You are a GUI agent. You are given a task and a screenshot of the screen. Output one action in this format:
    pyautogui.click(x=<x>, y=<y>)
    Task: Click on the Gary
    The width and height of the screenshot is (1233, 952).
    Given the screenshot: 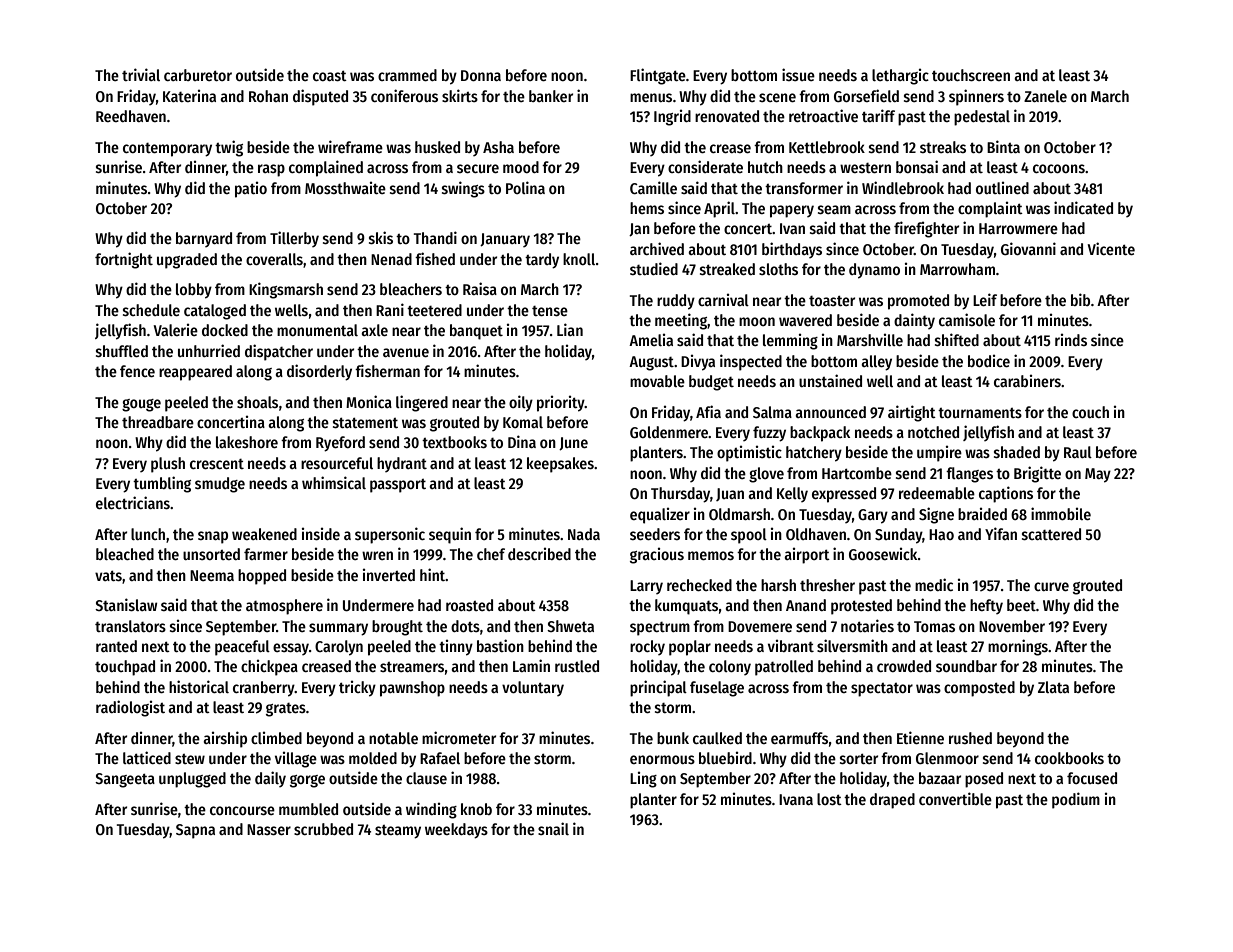 What is the action you would take?
    pyautogui.click(x=873, y=516)
